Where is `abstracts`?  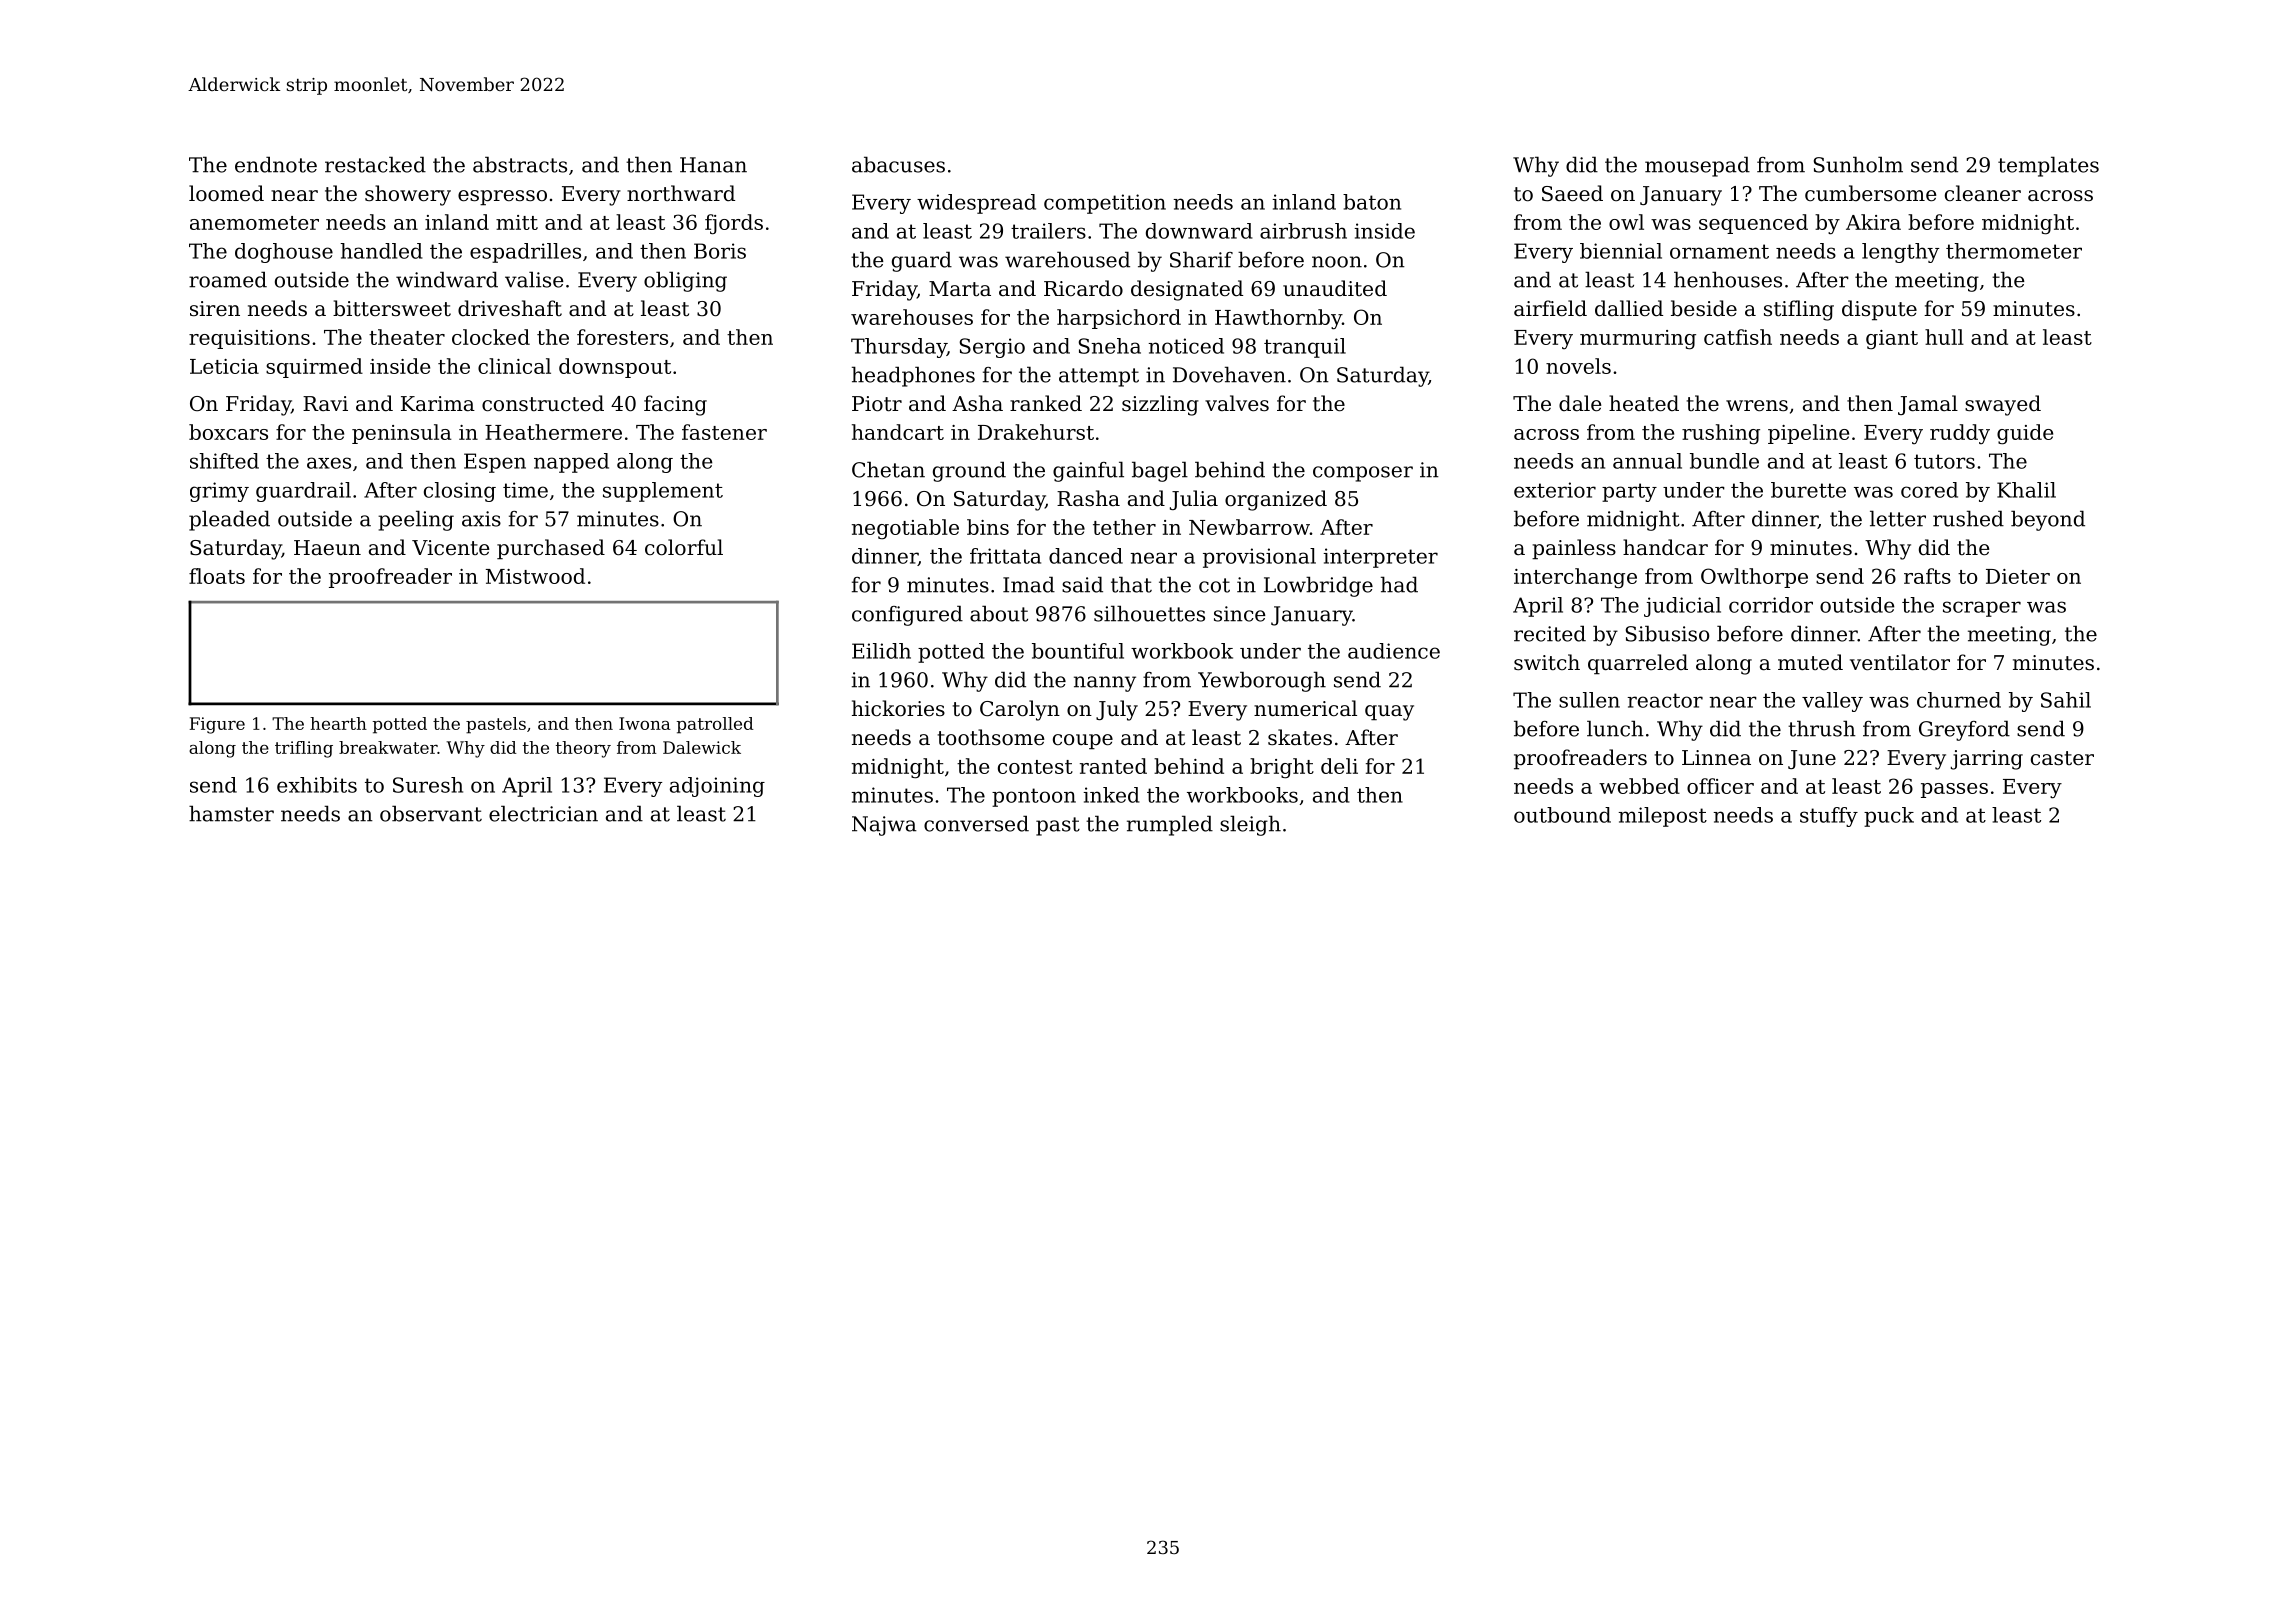
abstracts is located at coordinates (520, 164).
